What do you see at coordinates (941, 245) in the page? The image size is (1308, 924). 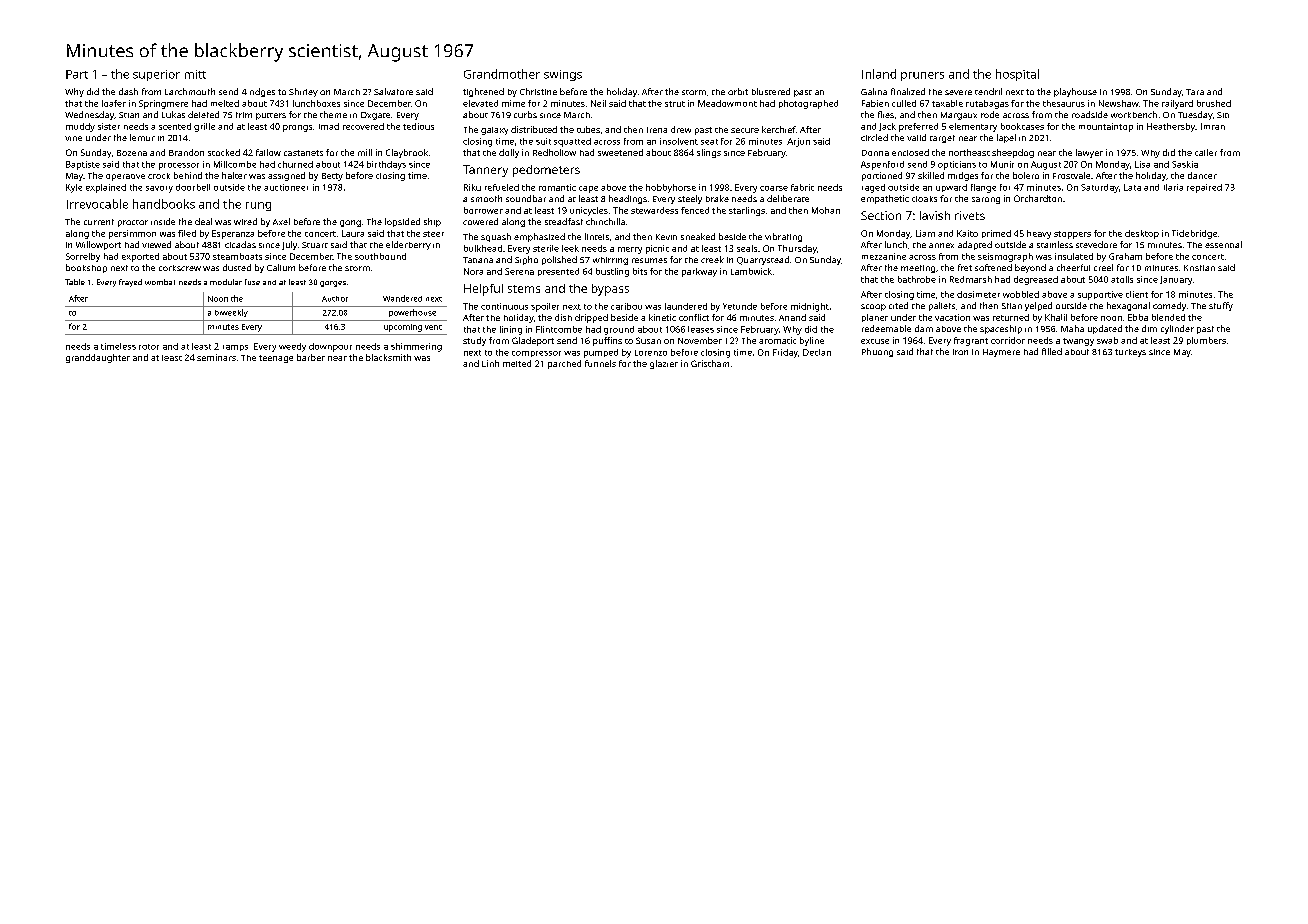 I see `annex` at bounding box center [941, 245].
